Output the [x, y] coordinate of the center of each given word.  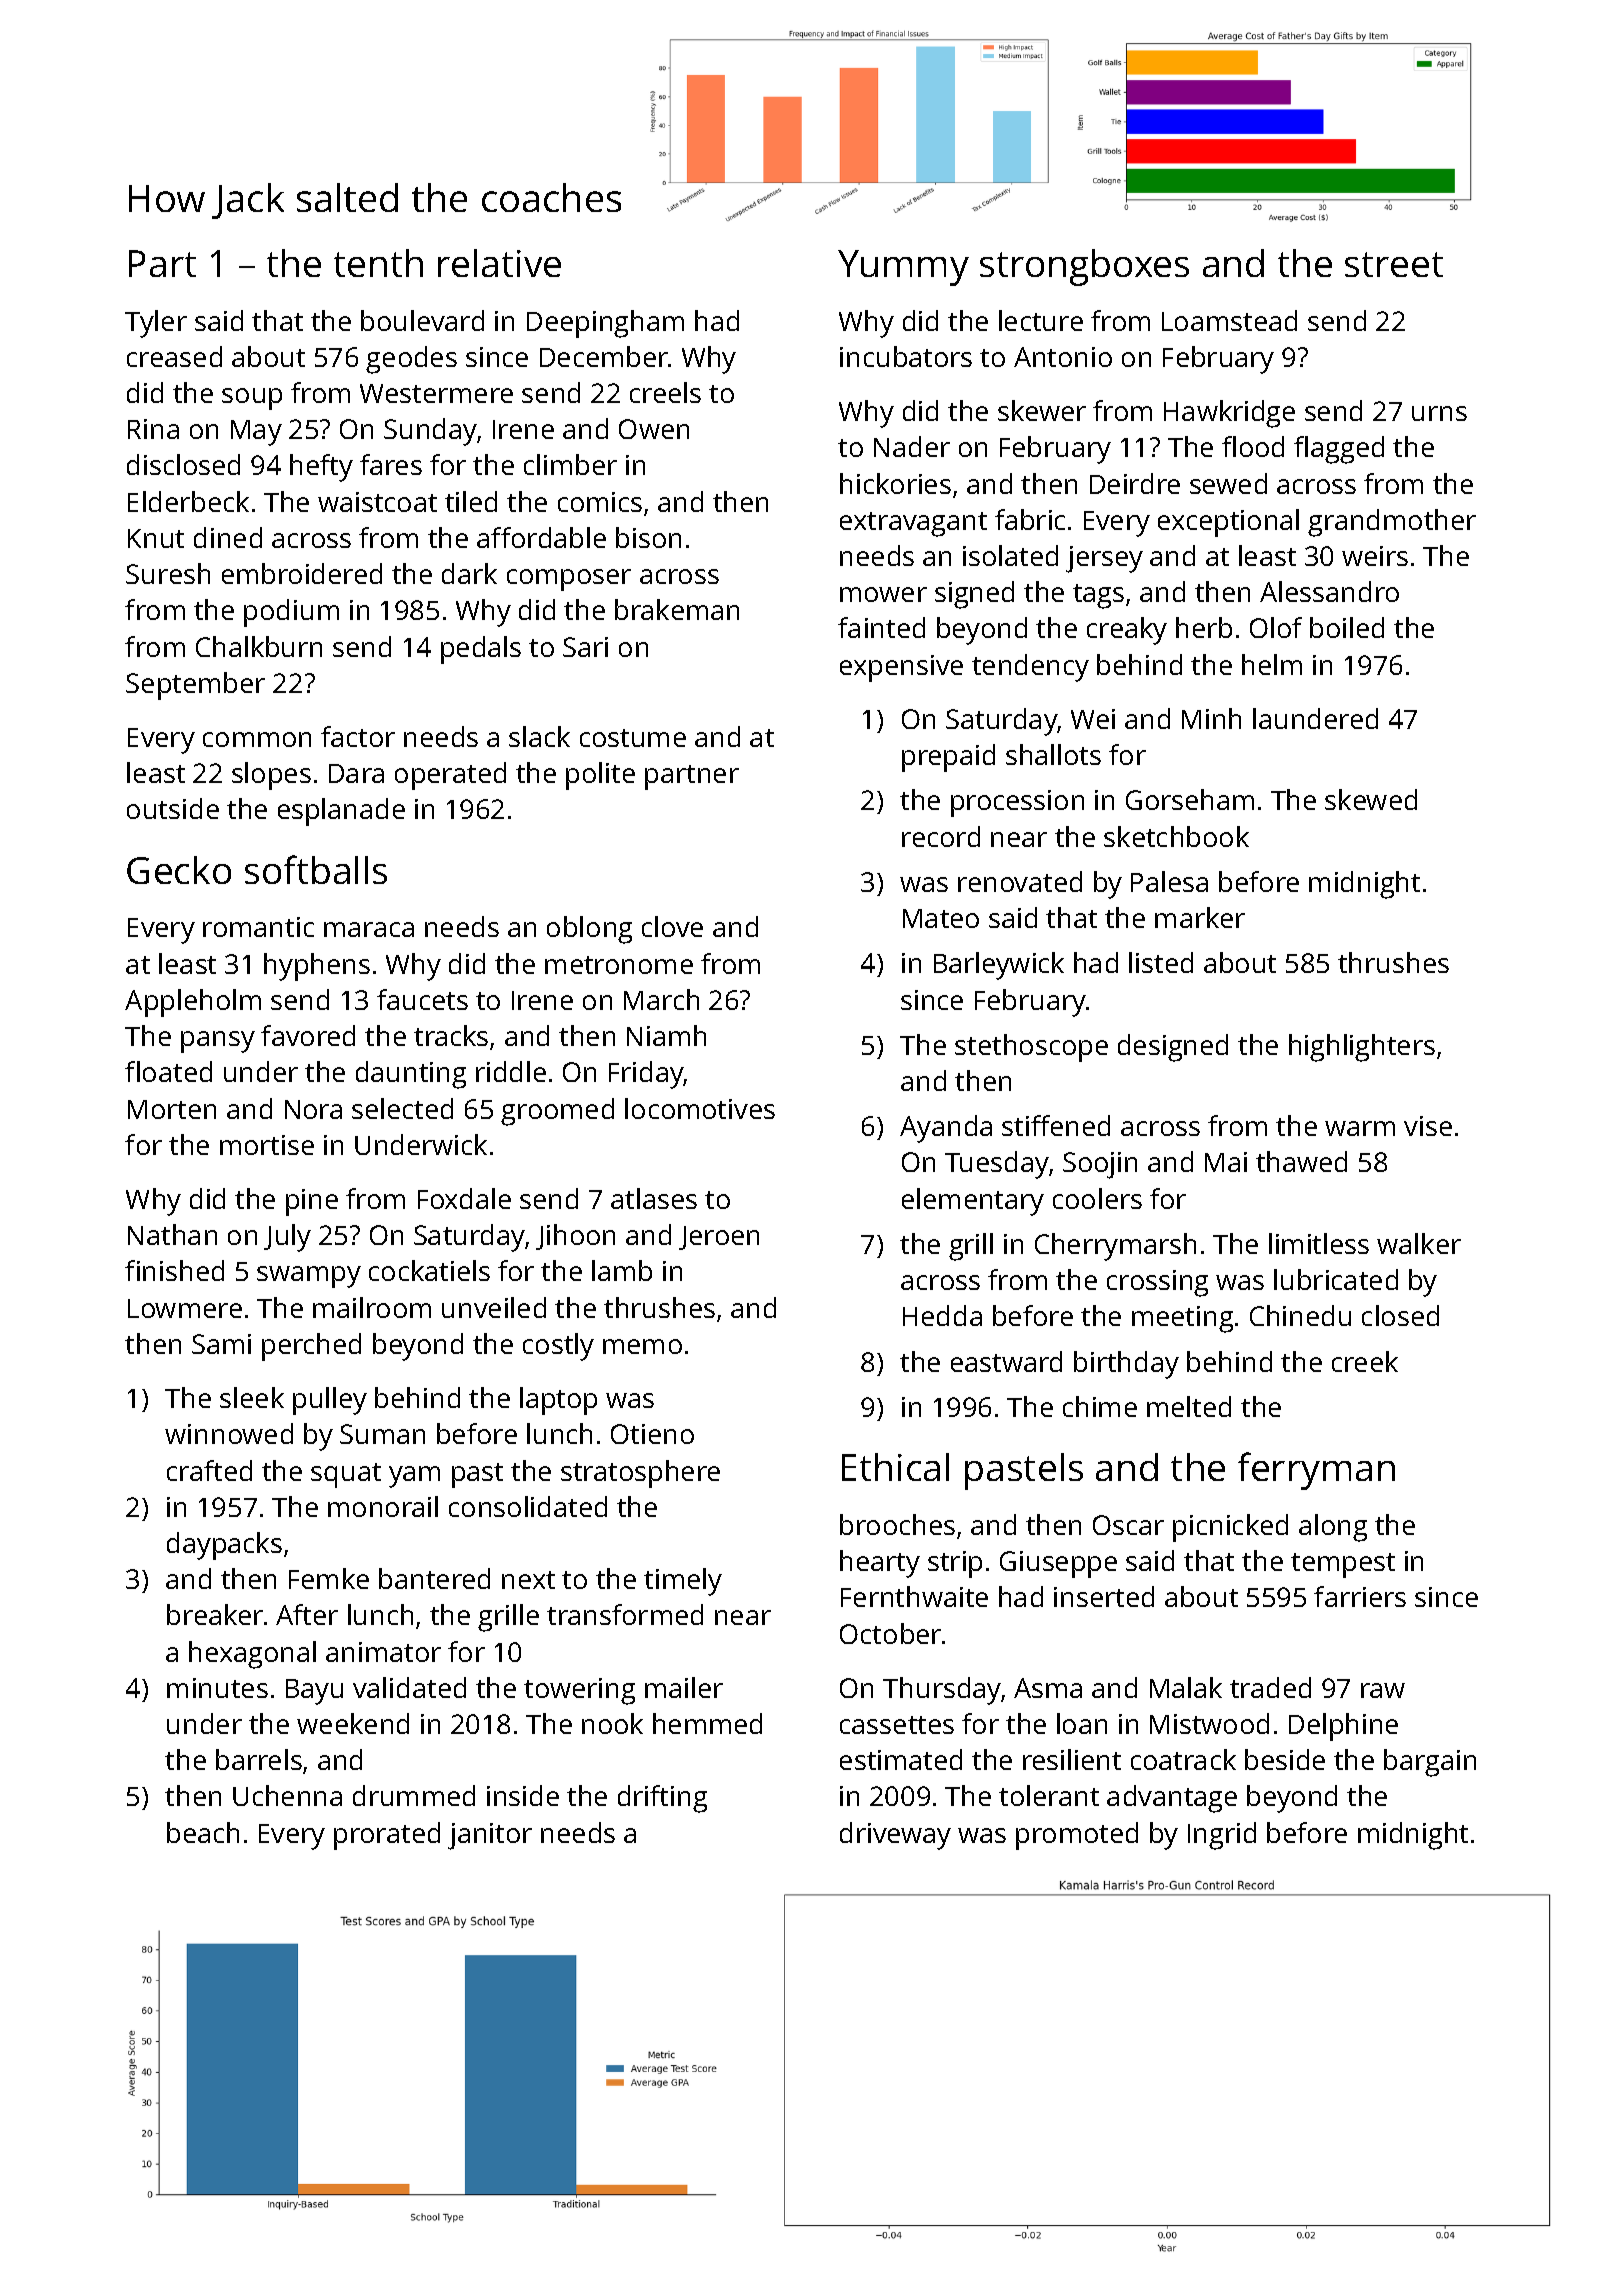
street [1394, 264]
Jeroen [719, 1238]
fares [391, 464]
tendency [1030, 668]
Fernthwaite [914, 1596]
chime [1100, 1406]
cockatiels [429, 1270]
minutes [217, 1688]
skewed [1371, 799]
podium [291, 613]
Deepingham [605, 324]
